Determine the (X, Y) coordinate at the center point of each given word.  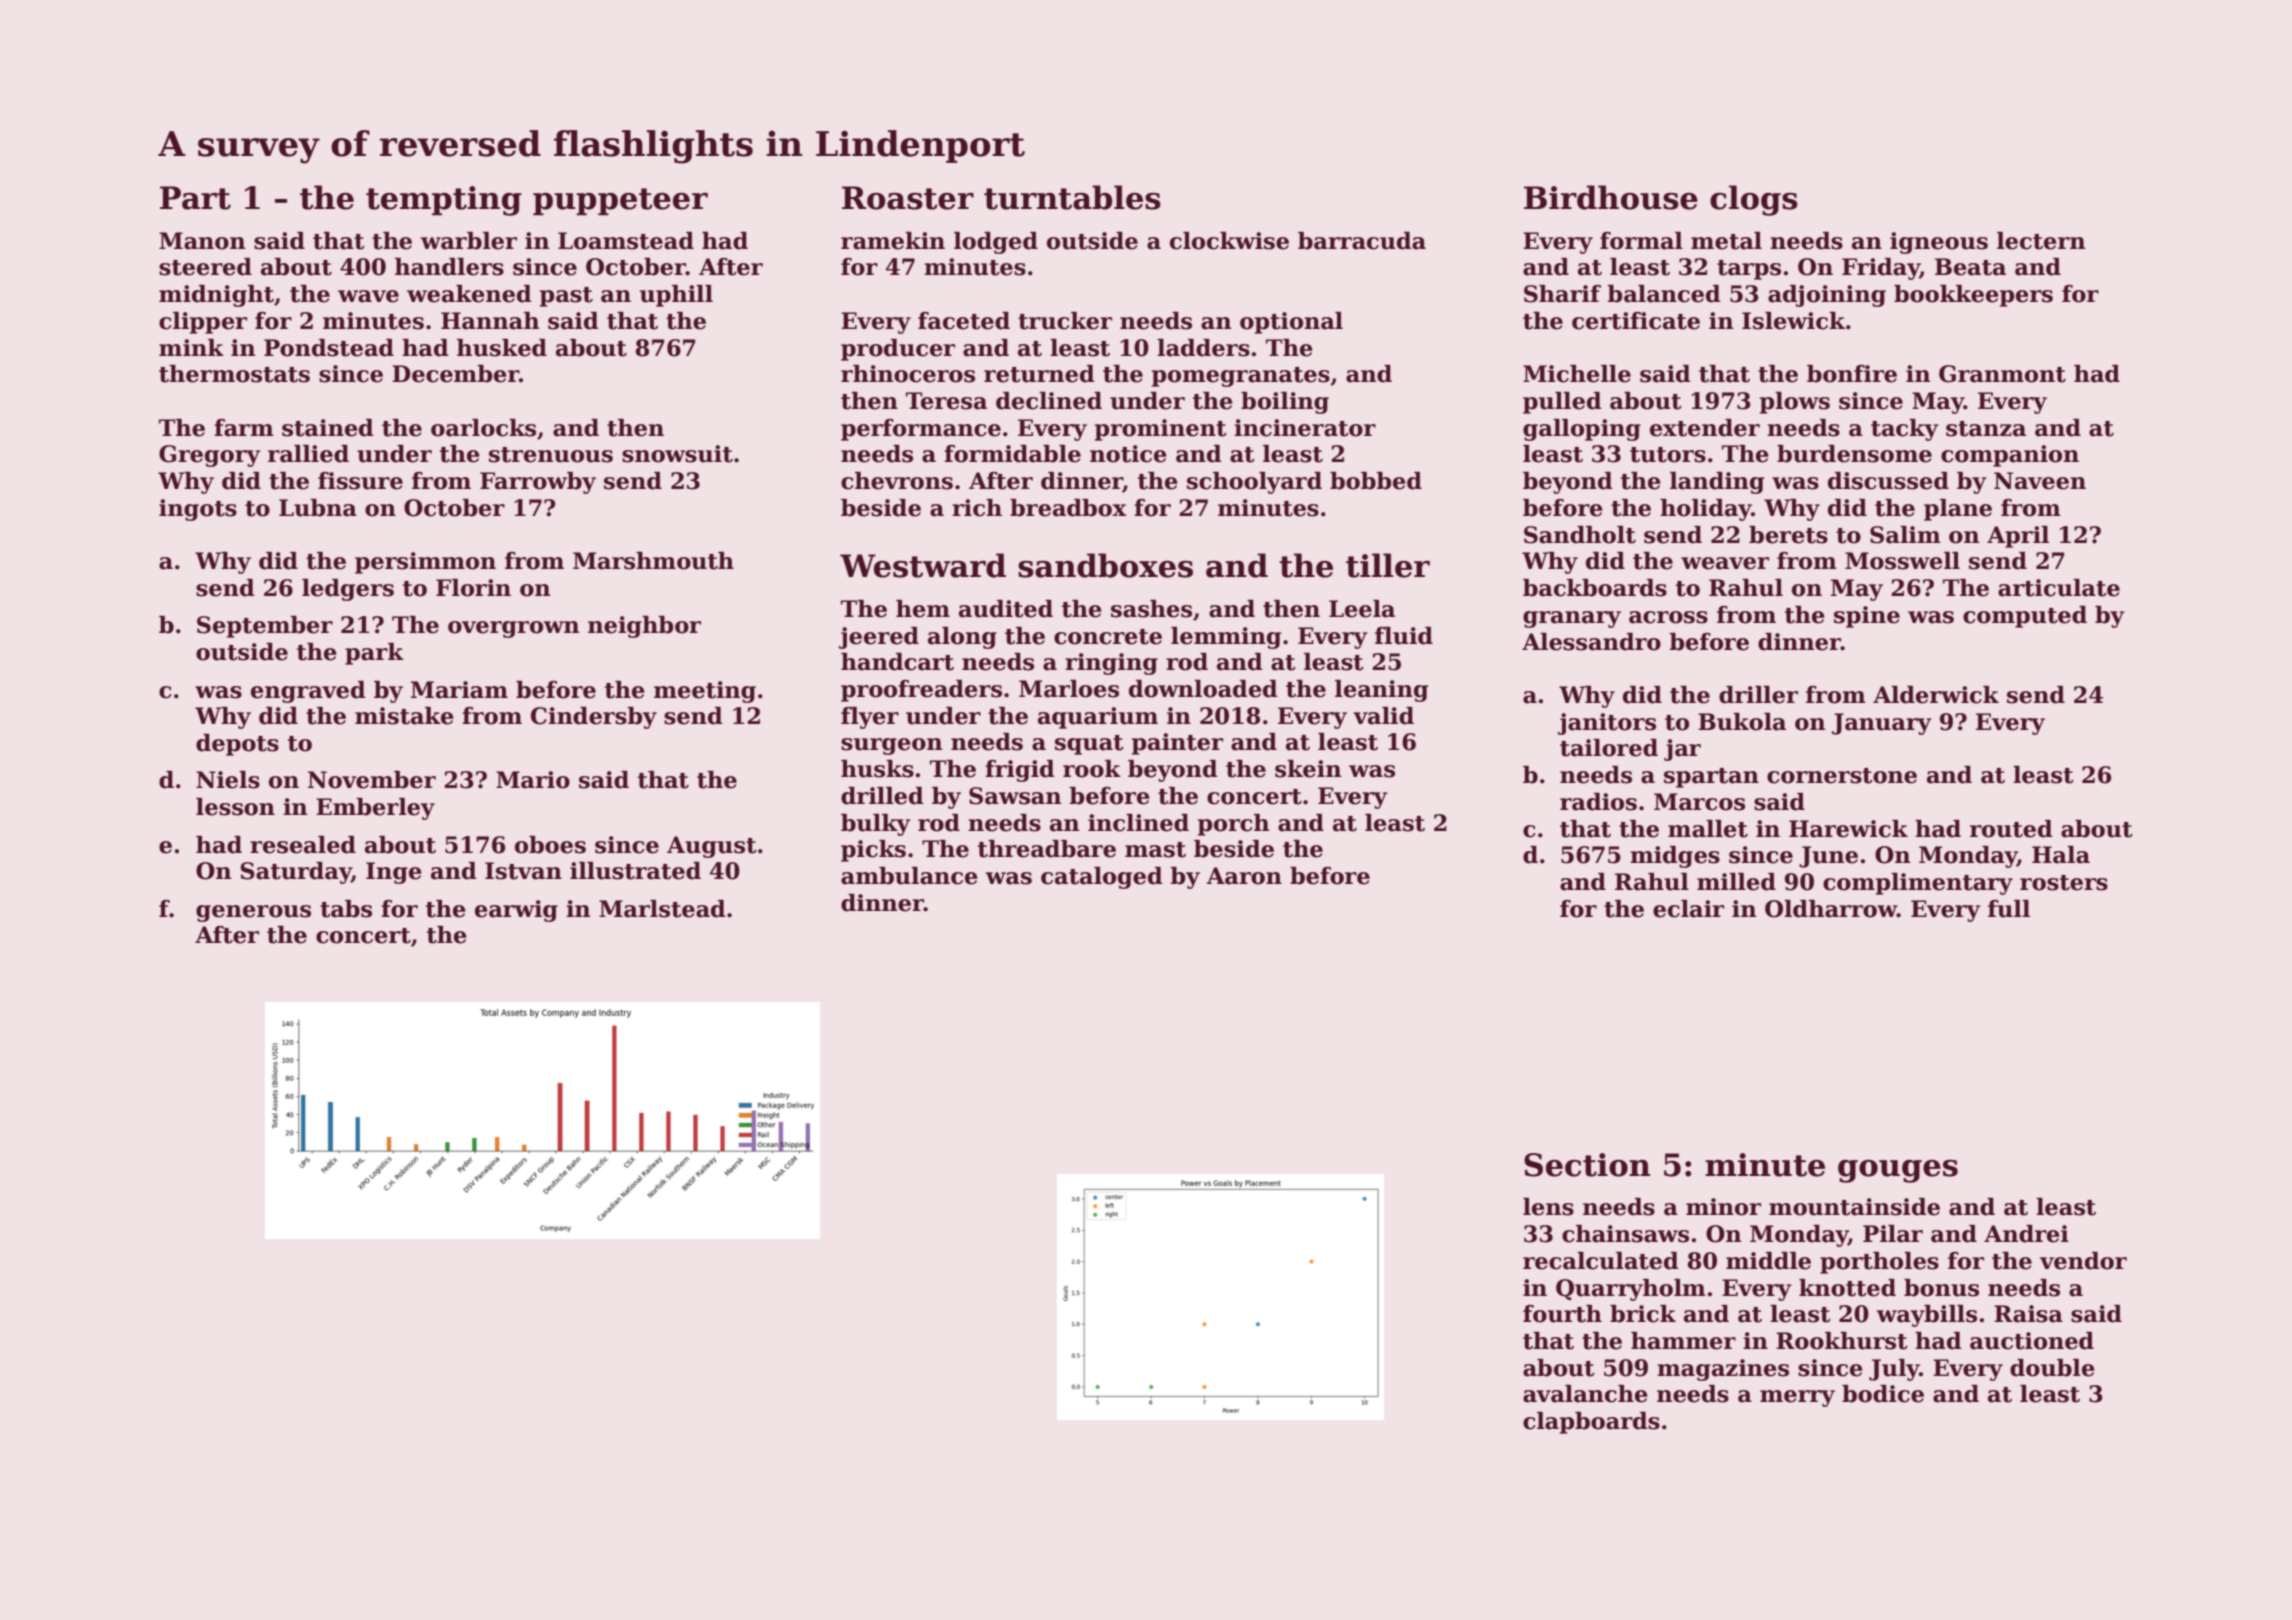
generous (253, 913)
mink (191, 347)
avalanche (1585, 1394)
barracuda (1362, 241)
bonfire (1852, 374)
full (2009, 909)
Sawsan (1015, 796)
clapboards (1591, 1423)
